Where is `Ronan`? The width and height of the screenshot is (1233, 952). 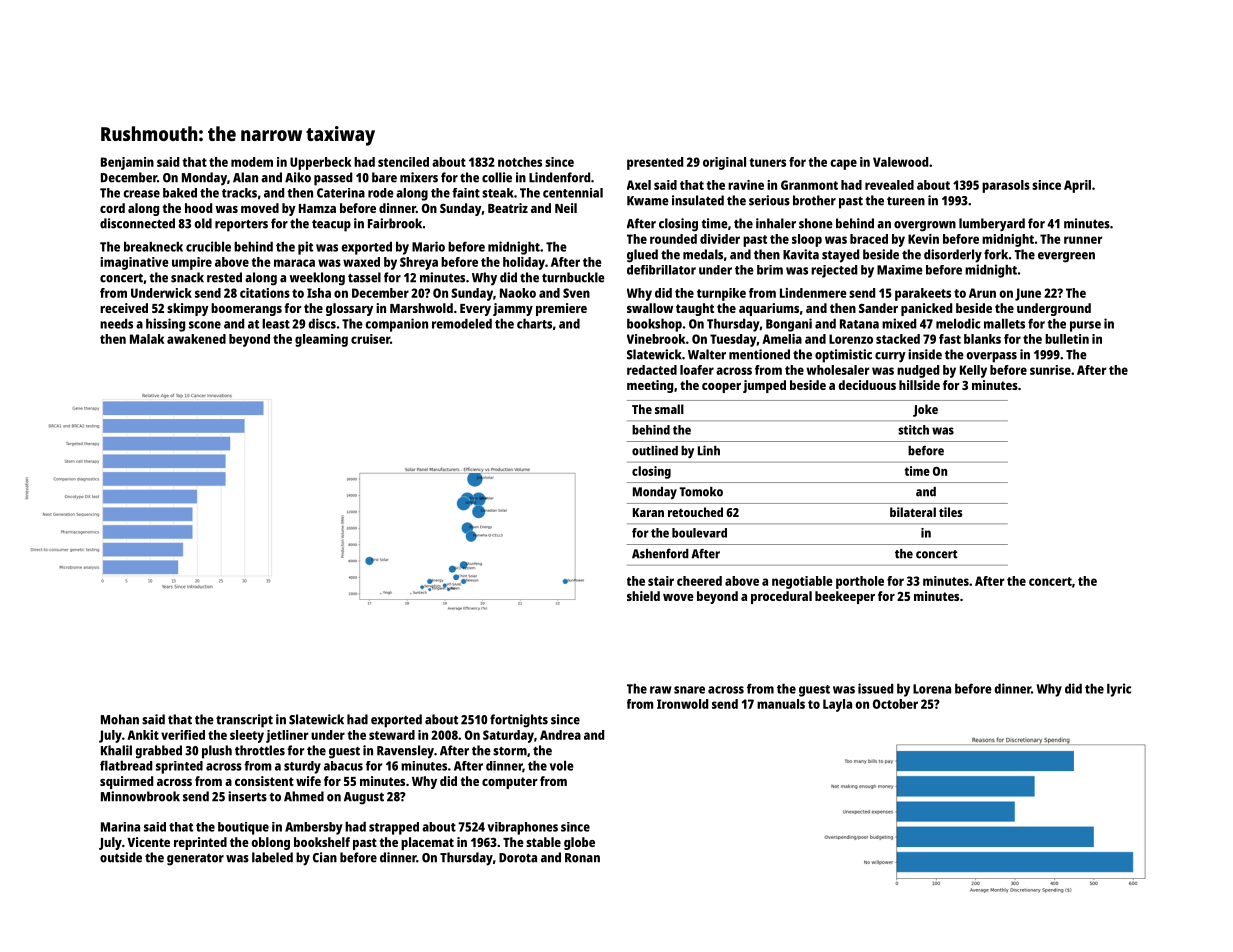 Ronan is located at coordinates (582, 858).
